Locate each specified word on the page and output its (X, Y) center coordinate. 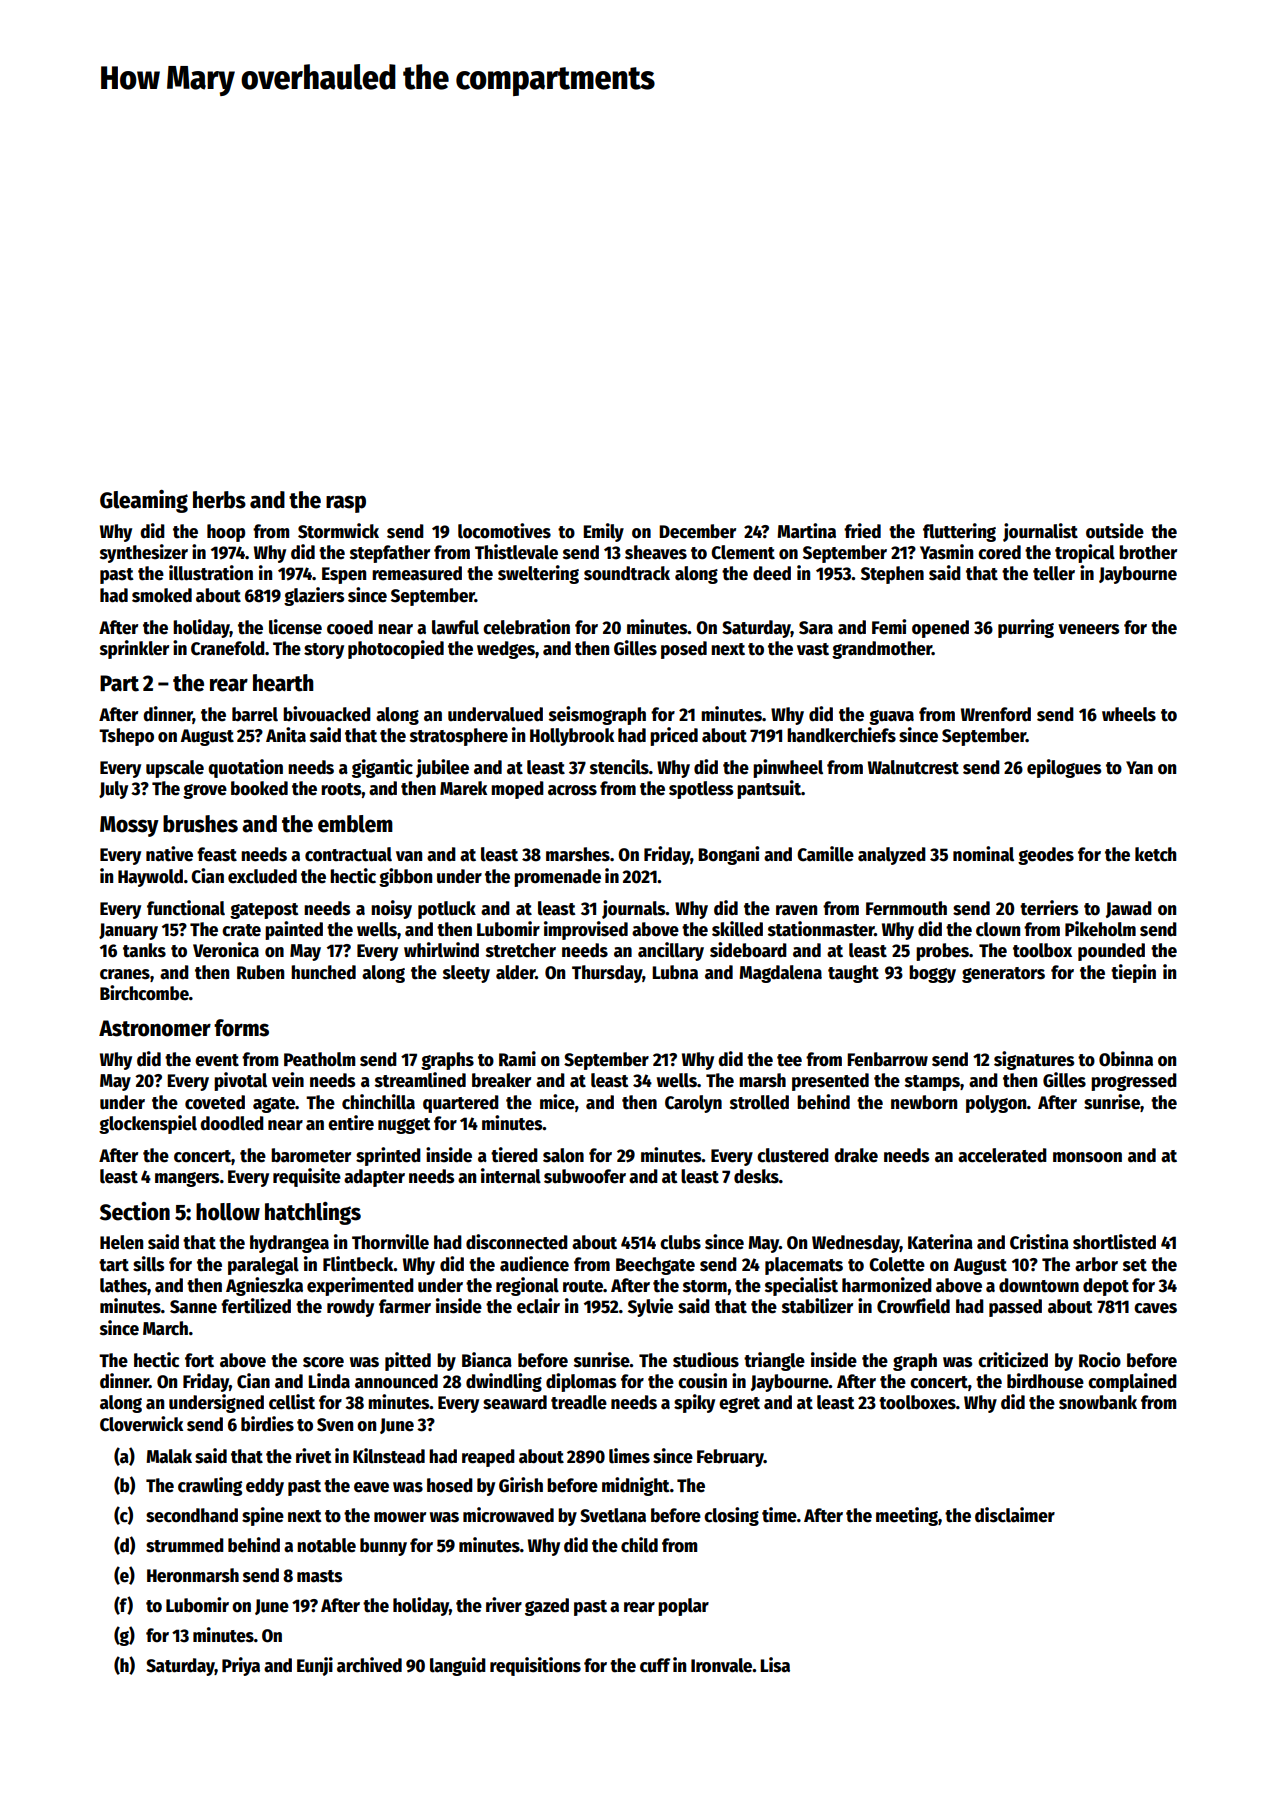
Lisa (775, 1665)
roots (341, 789)
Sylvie (650, 1307)
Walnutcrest (913, 767)
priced (674, 736)
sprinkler (134, 649)
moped (517, 790)
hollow (228, 1212)
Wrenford (996, 714)
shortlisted (1114, 1242)
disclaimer (1015, 1515)
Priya (241, 1666)
